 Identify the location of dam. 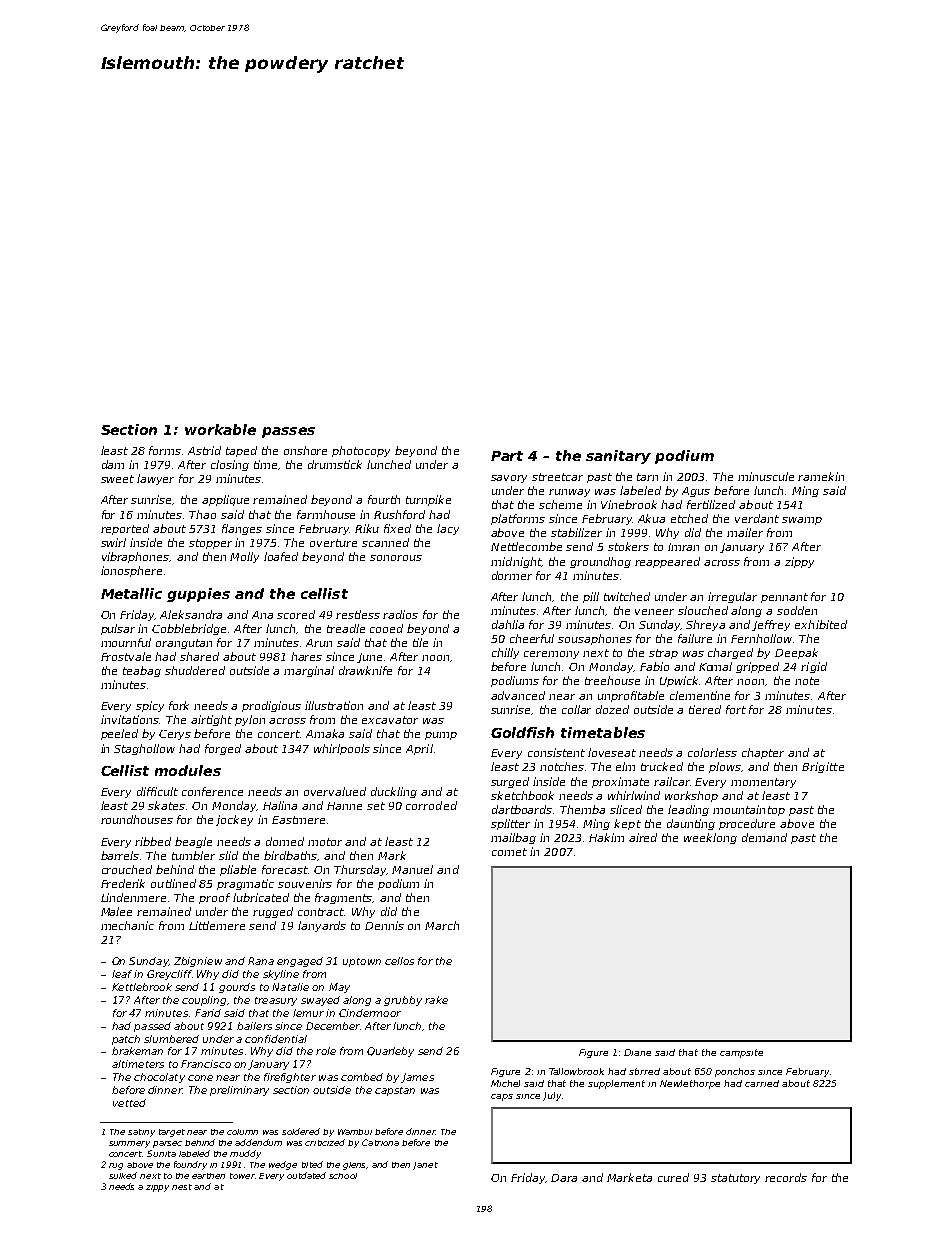
(113, 464).
